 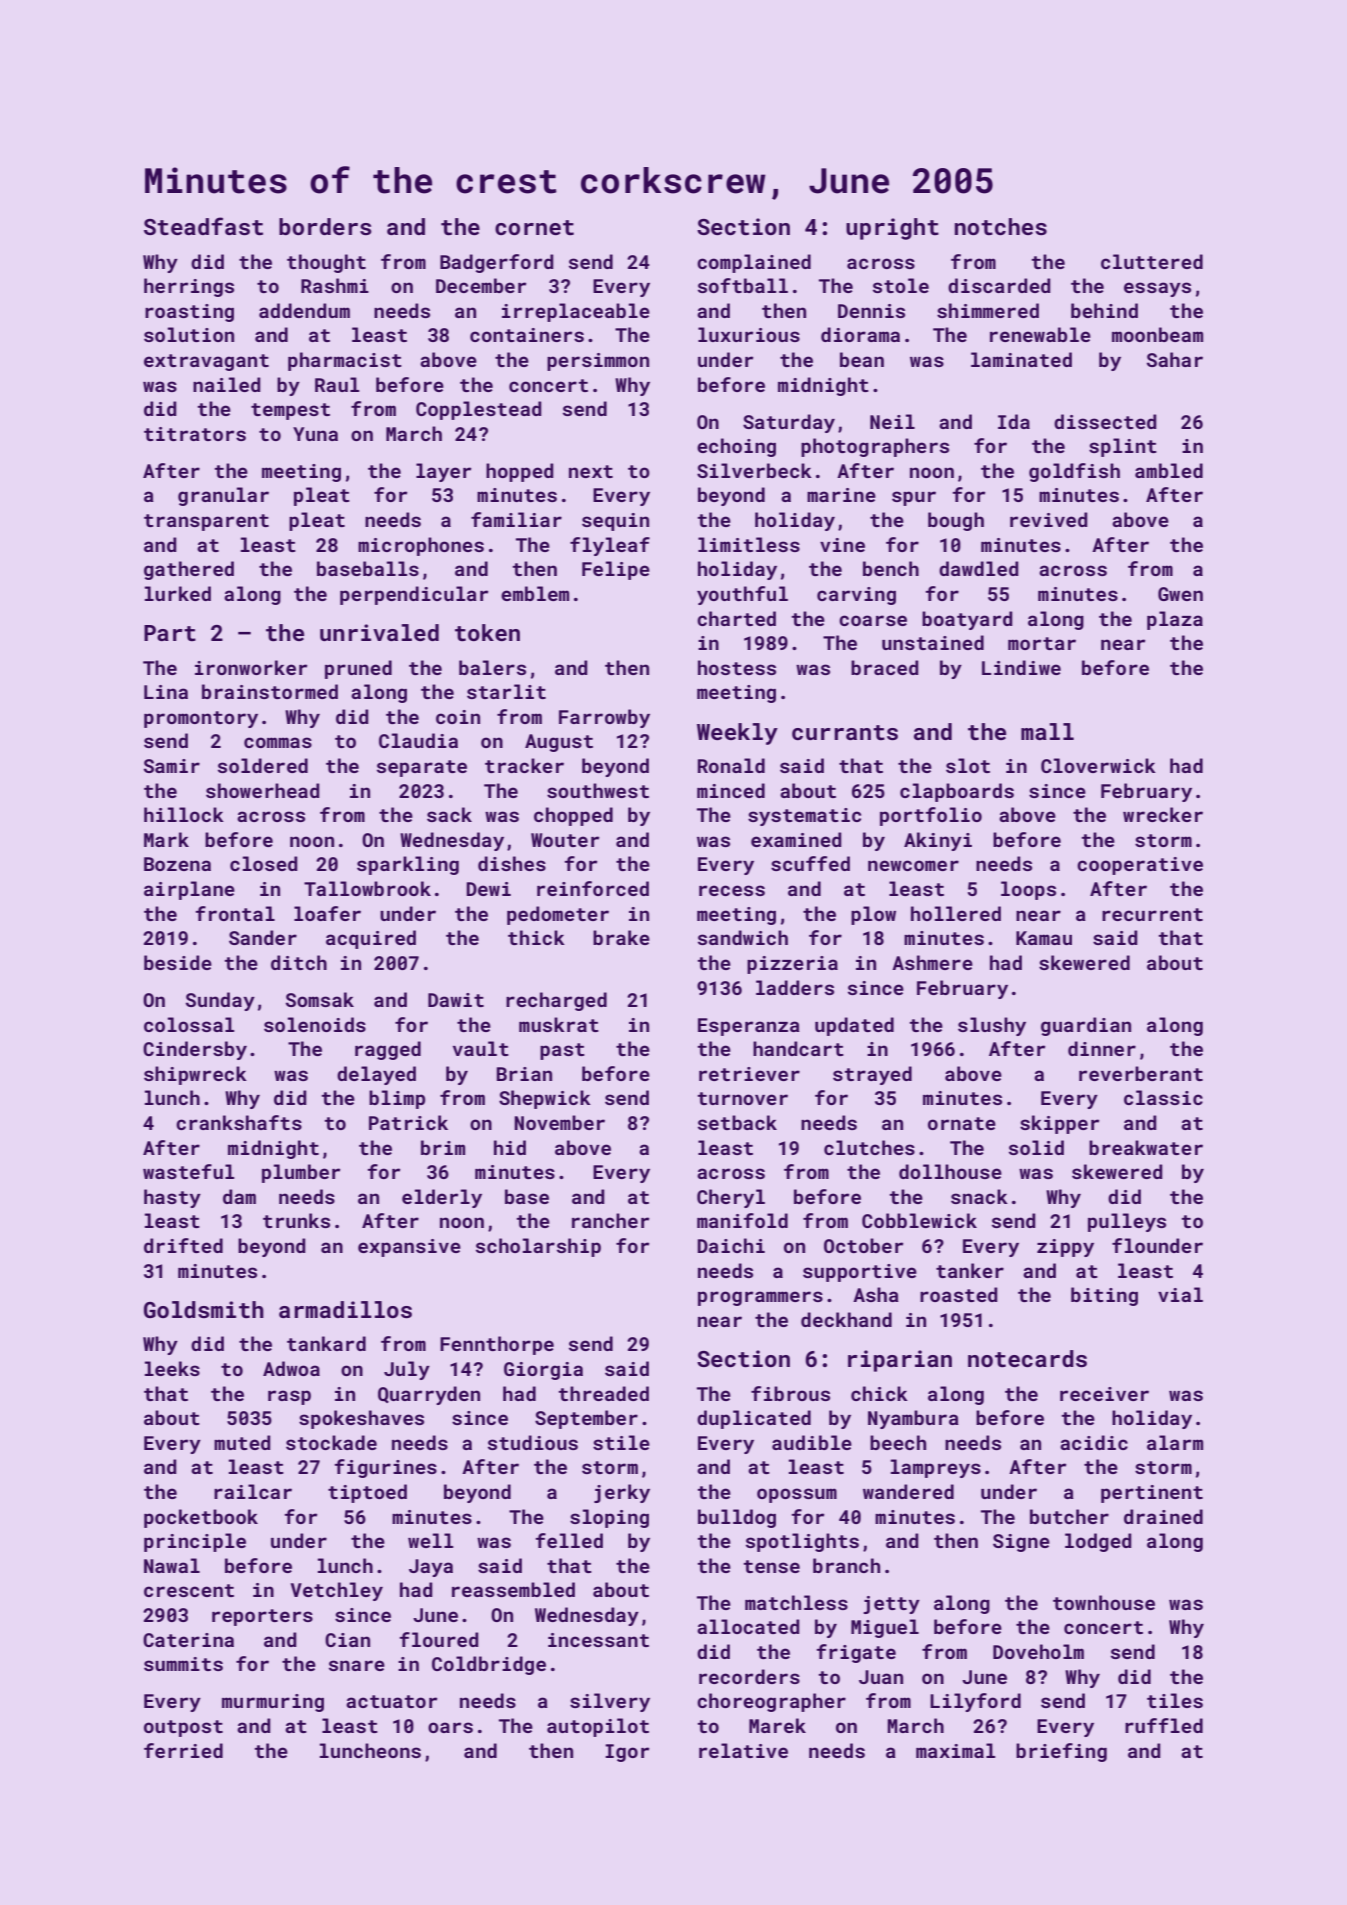 I want to click on spokeshaves, so click(x=361, y=1419).
